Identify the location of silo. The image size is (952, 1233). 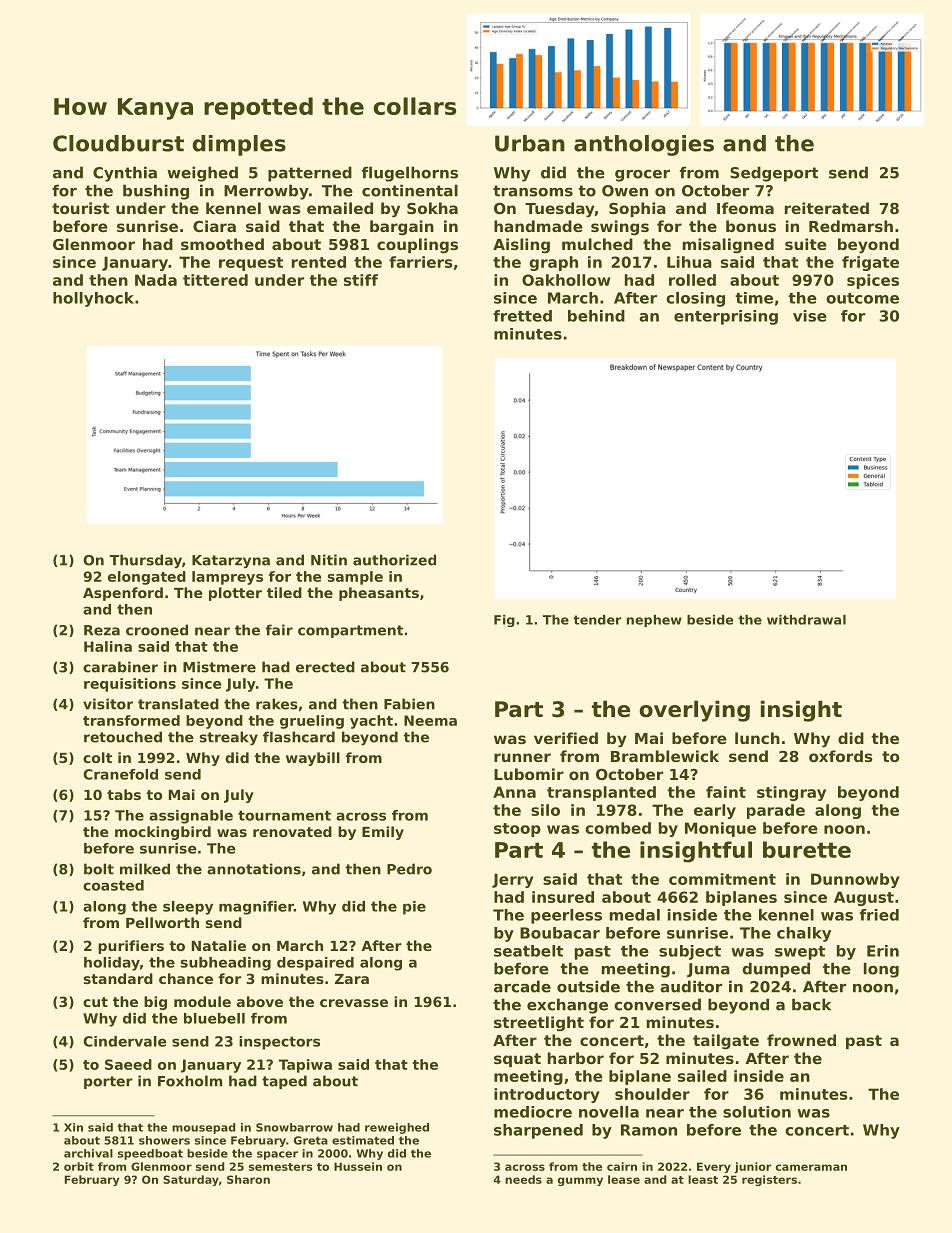
(545, 810).
